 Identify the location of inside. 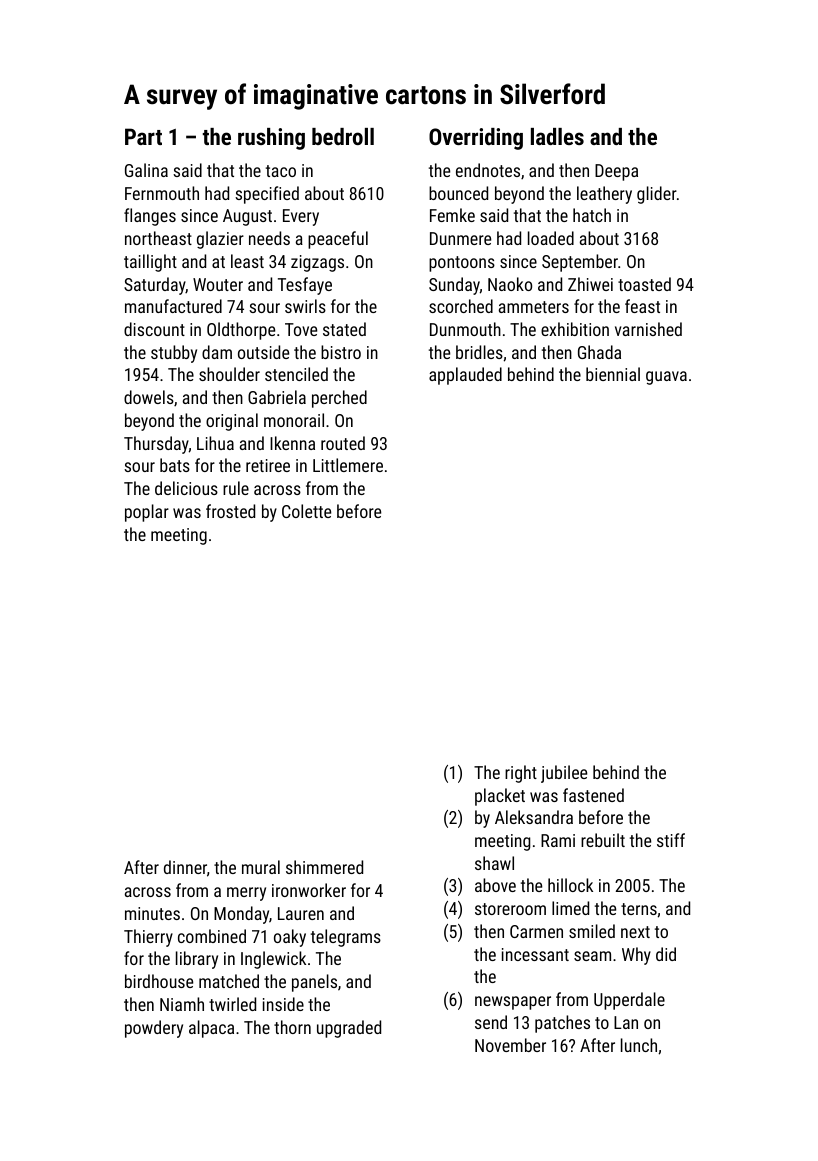
(283, 1004).
